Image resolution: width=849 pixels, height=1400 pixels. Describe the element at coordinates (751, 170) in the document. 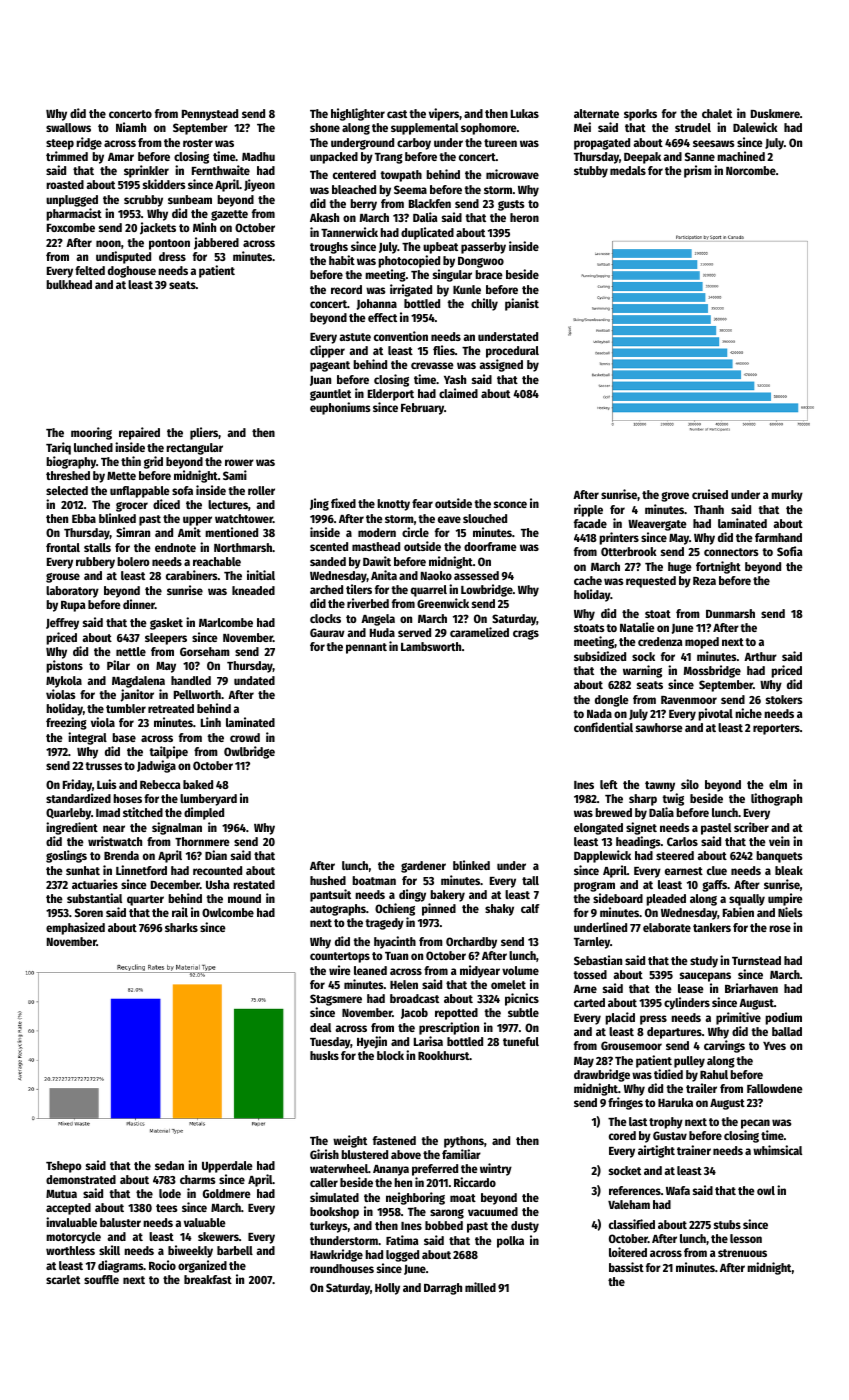

I see `Norcombe` at that location.
